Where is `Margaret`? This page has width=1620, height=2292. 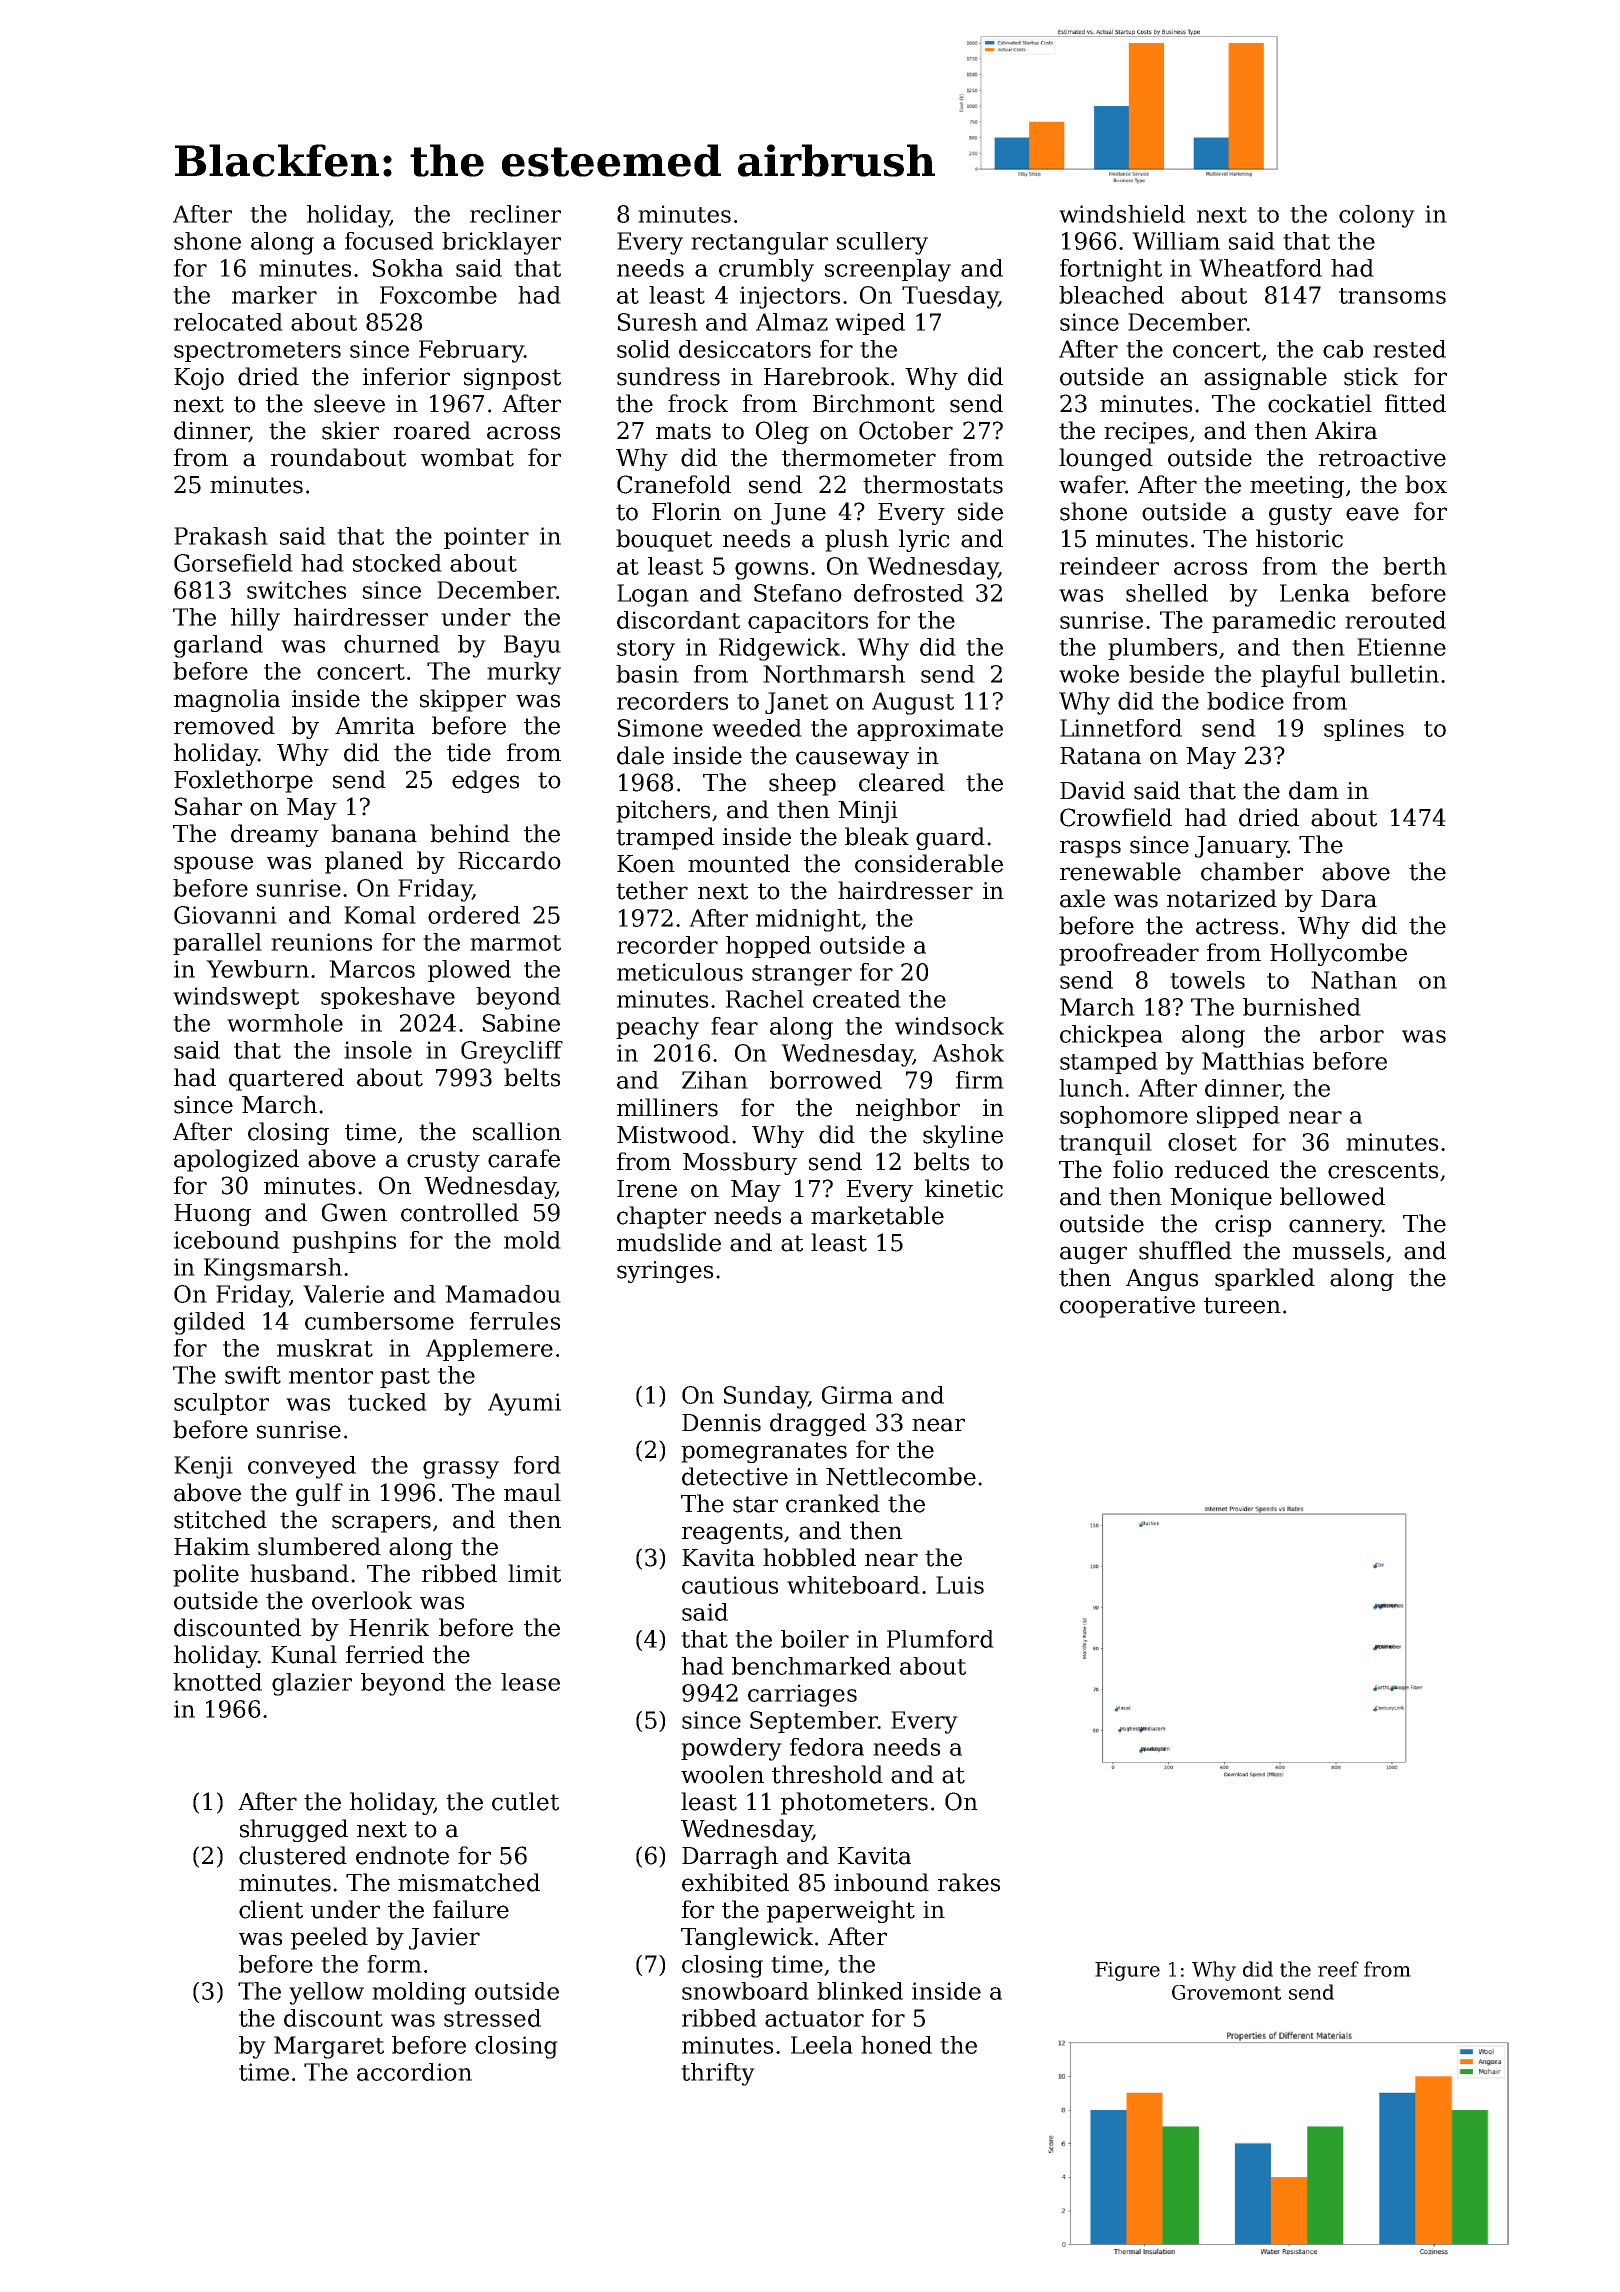
Margaret is located at coordinates (329, 2047).
